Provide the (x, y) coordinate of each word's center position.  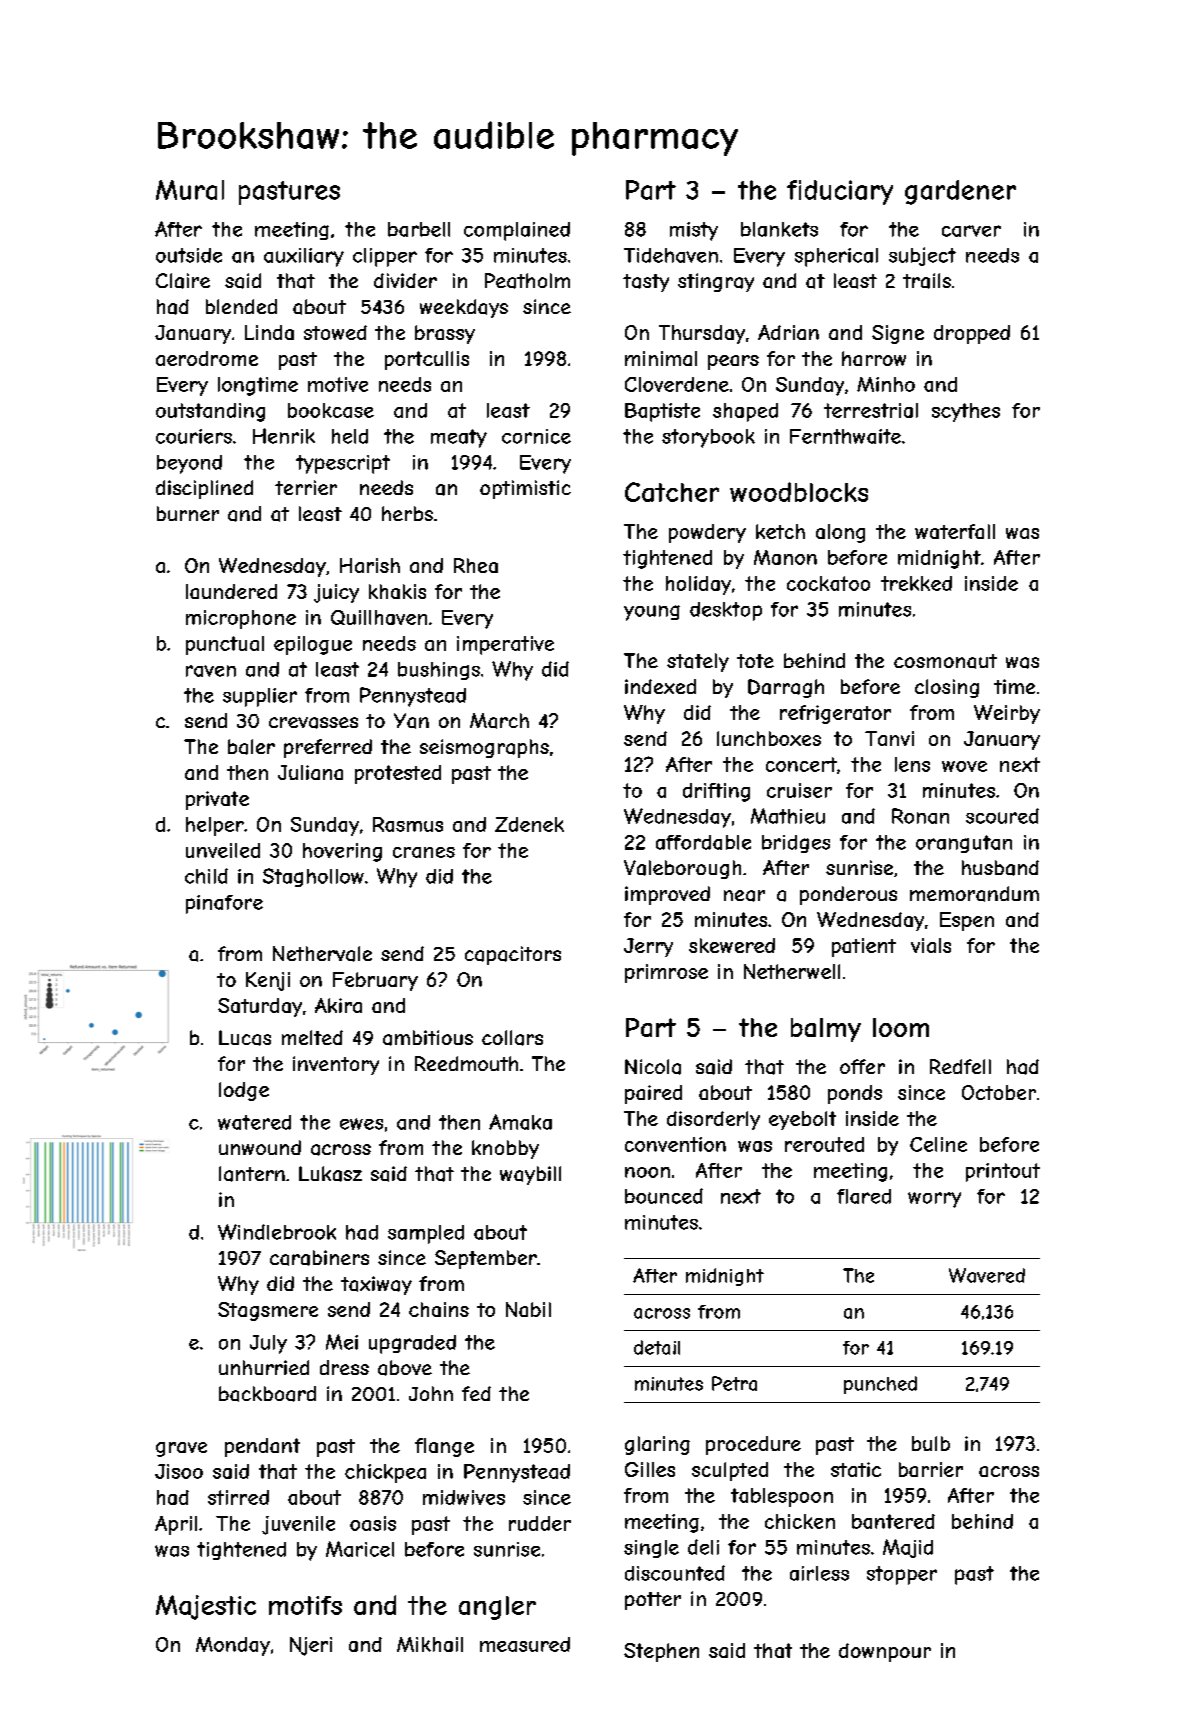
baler (251, 747)
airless (819, 1573)
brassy (445, 334)
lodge (244, 1091)
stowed (335, 332)
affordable (703, 842)
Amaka (520, 1122)
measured (525, 1644)
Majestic (206, 1607)
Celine (938, 1144)
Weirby (1007, 714)
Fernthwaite (845, 436)
